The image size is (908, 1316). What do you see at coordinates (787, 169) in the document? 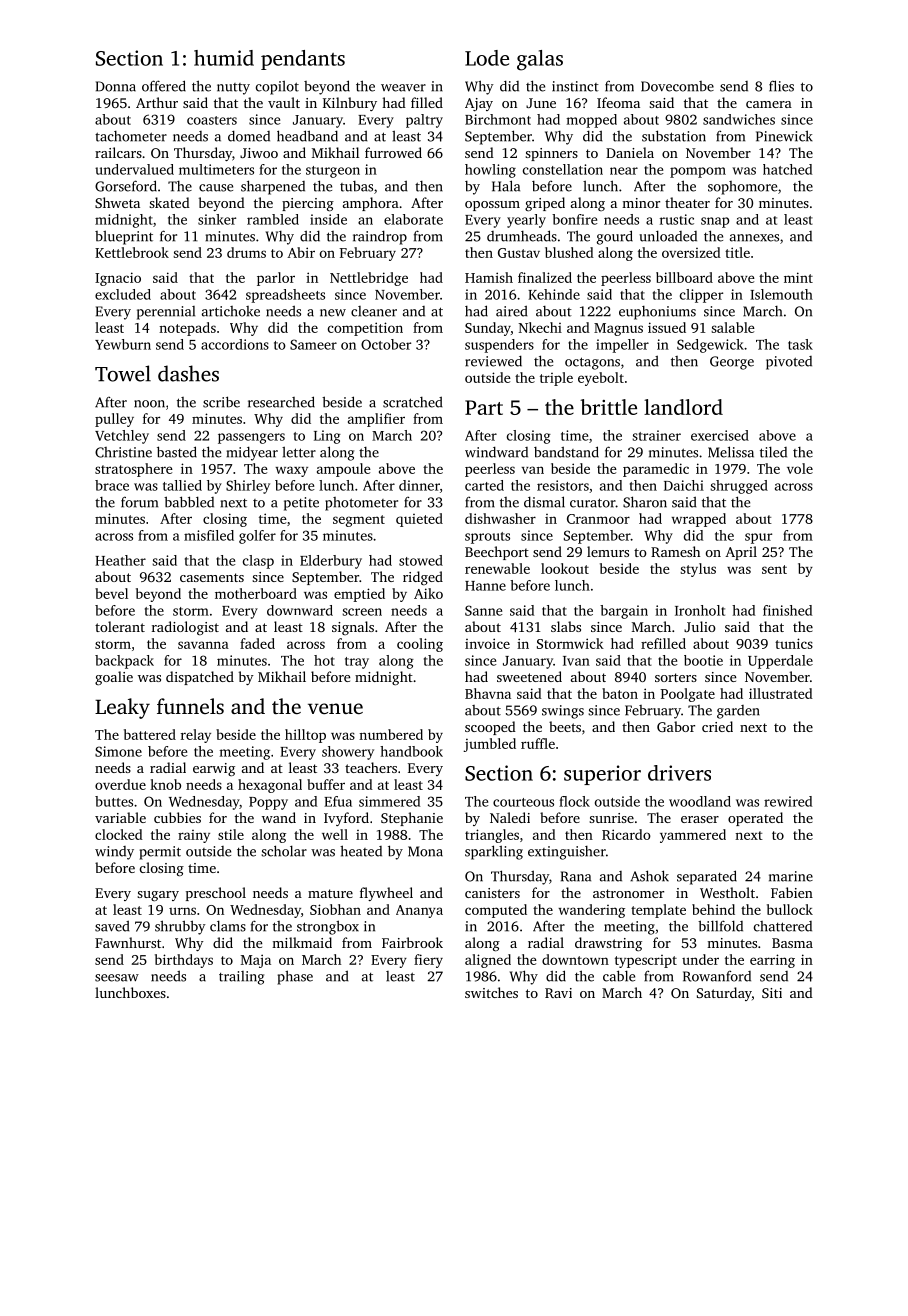
I see `hatched` at bounding box center [787, 169].
